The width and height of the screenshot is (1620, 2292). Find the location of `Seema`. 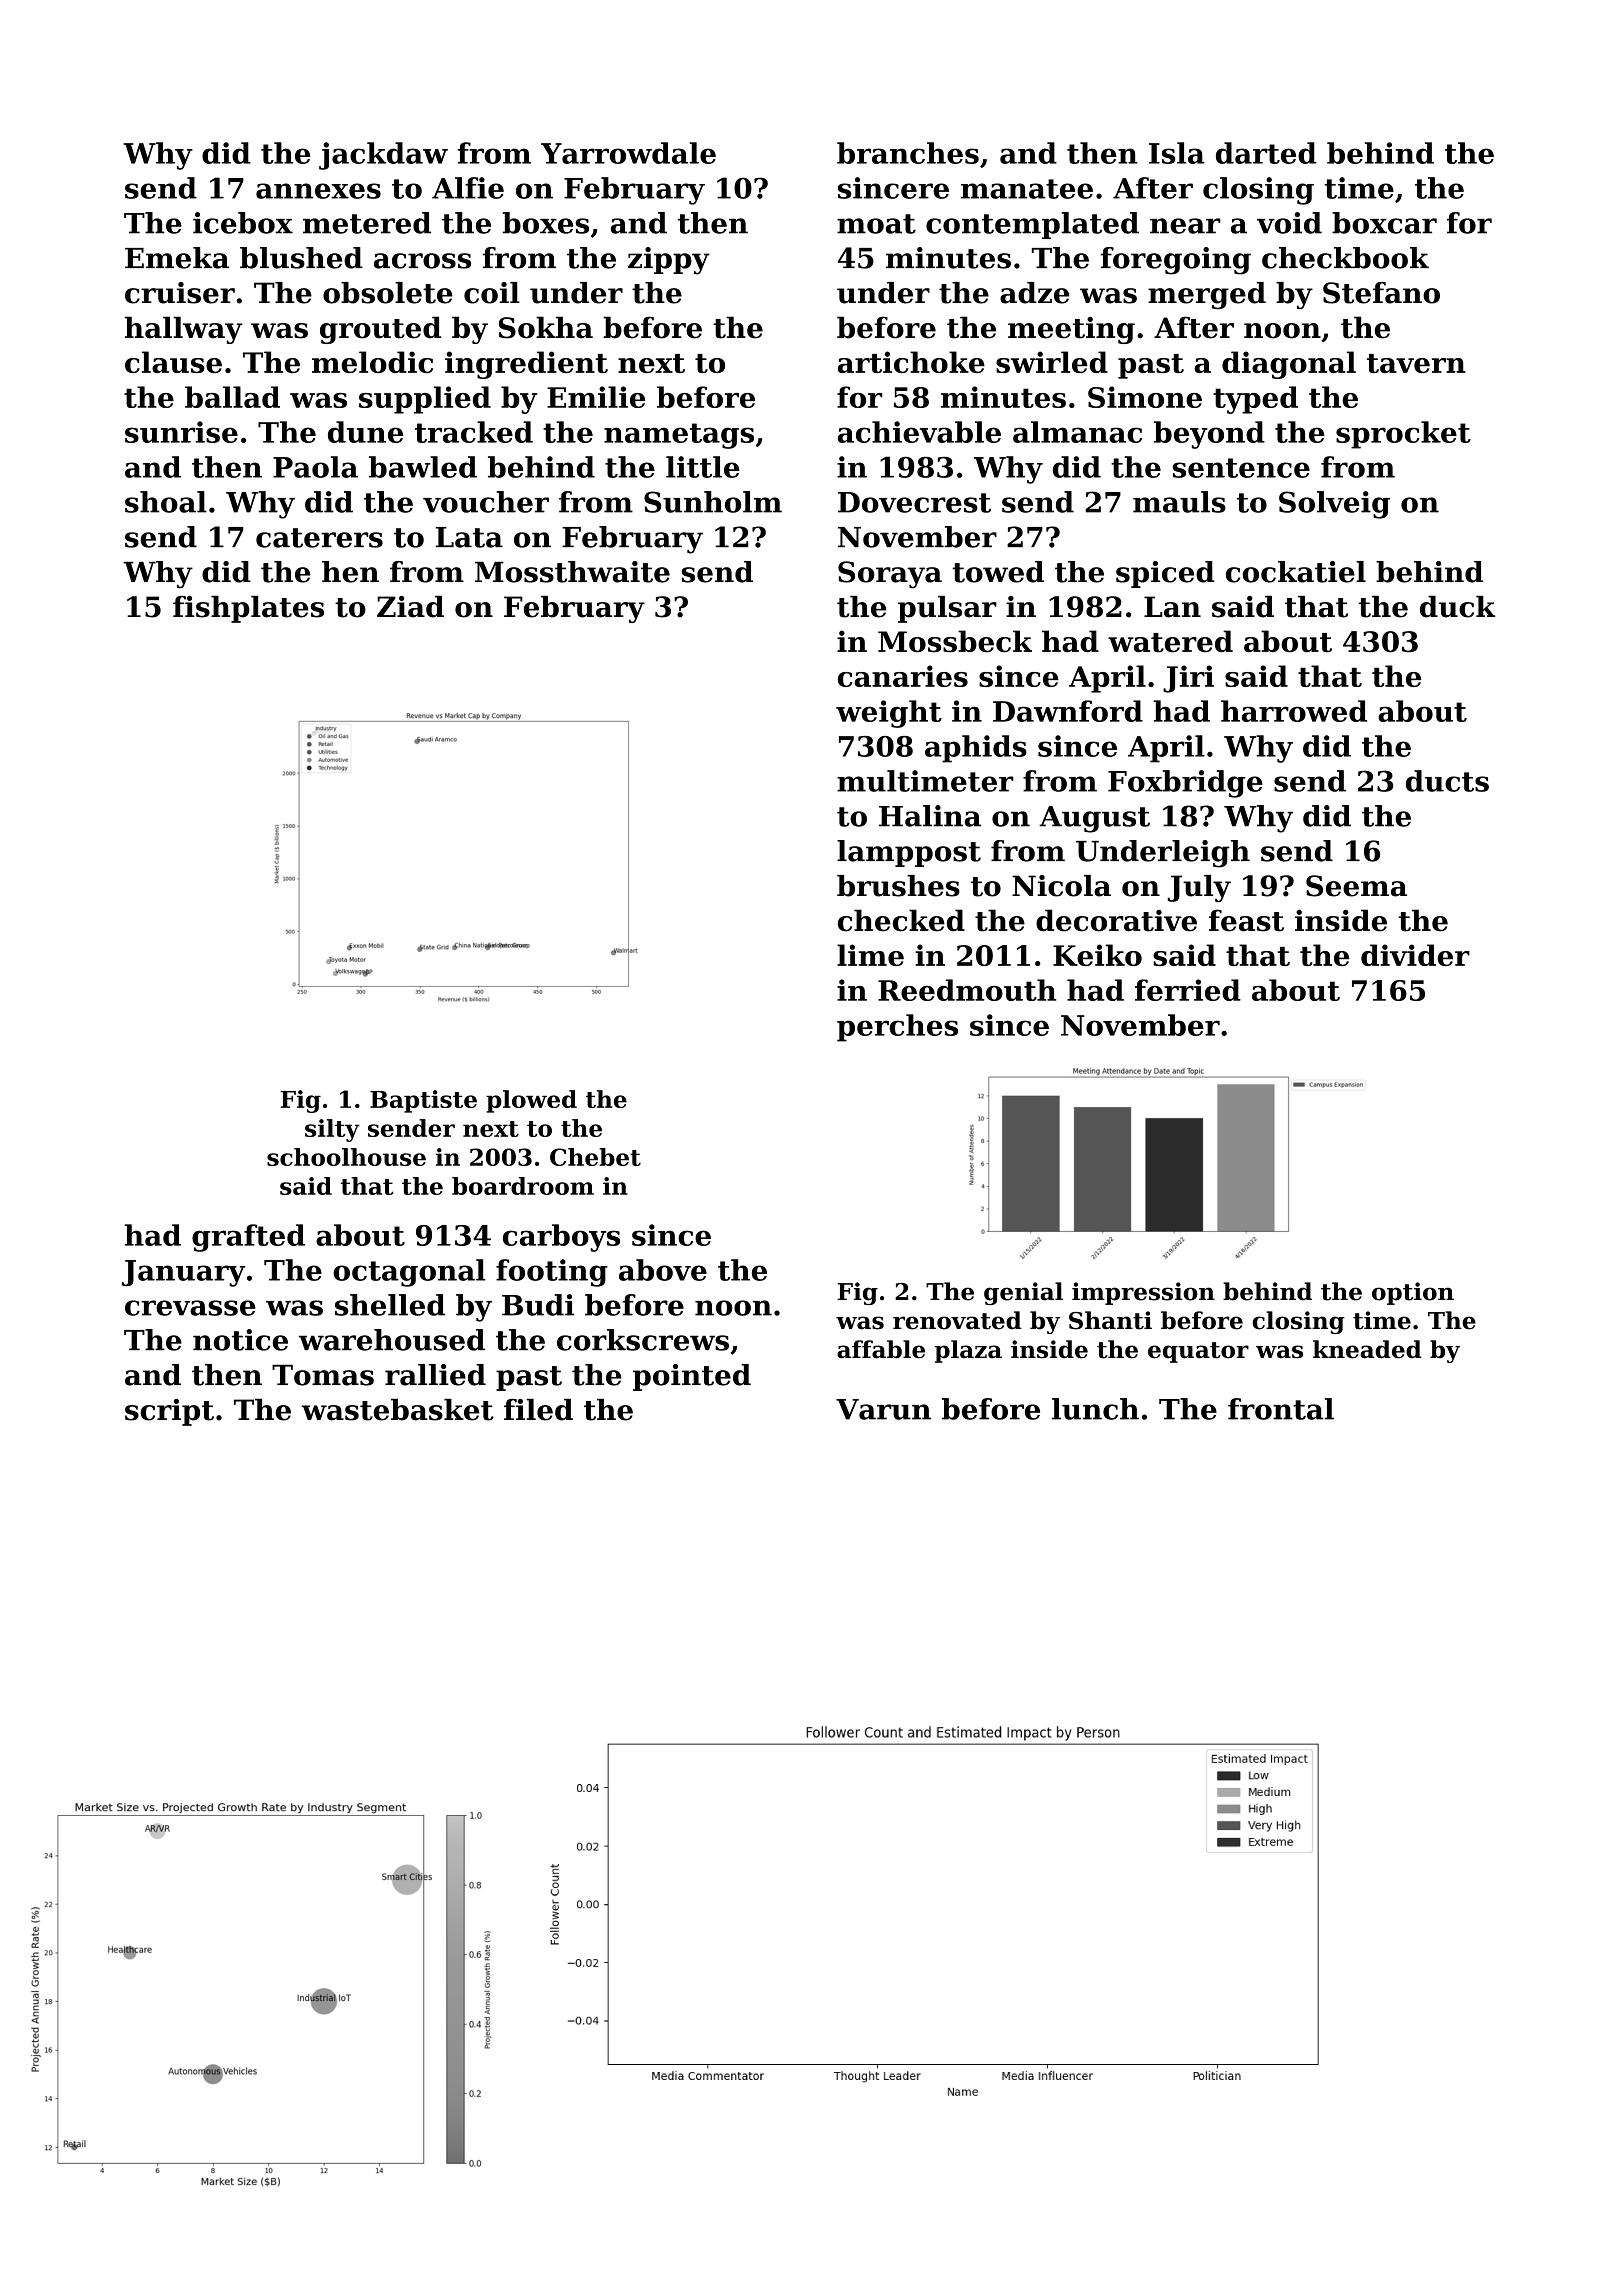

Seema is located at coordinates (1356, 886).
